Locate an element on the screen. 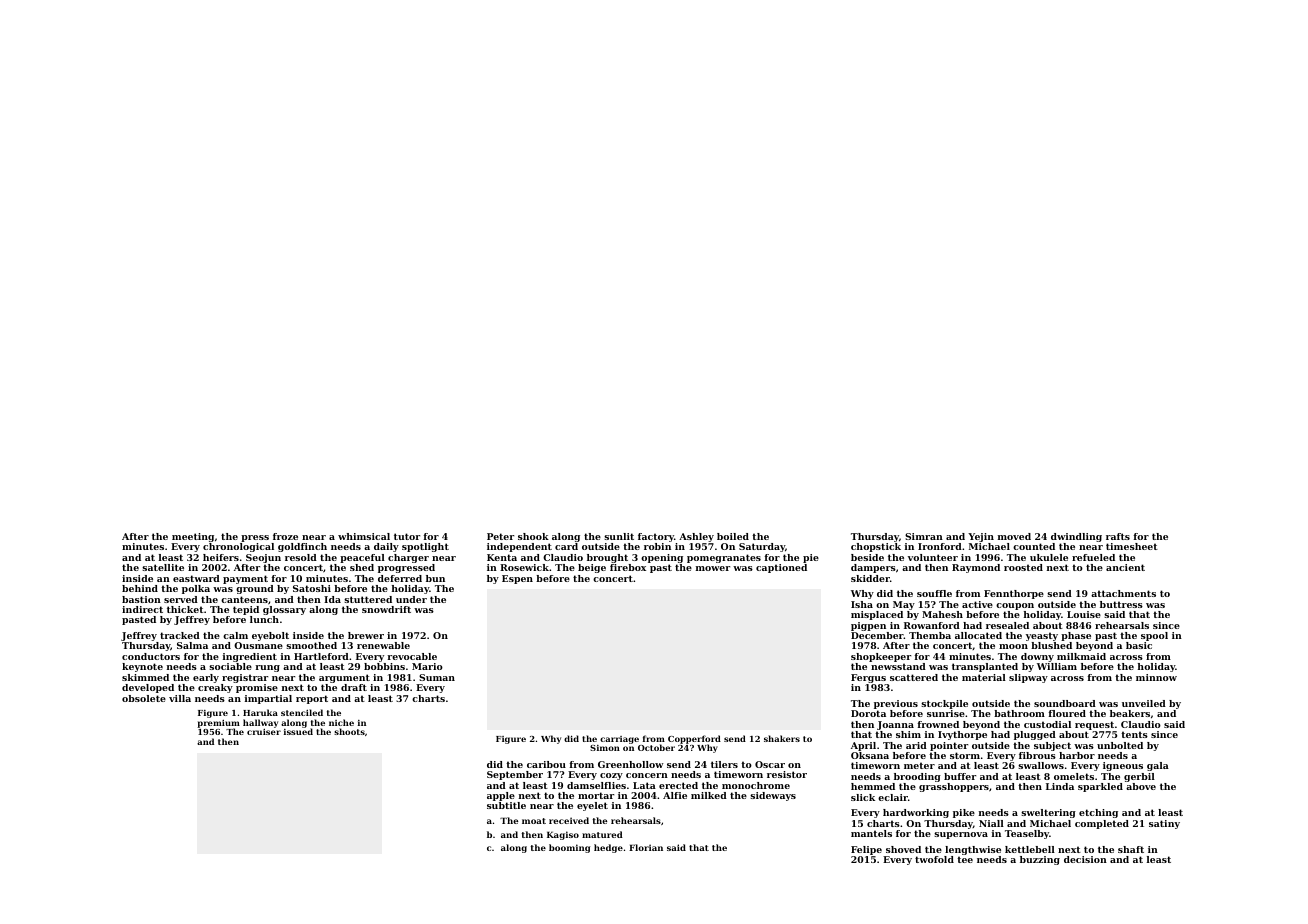  independent is located at coordinates (519, 547).
